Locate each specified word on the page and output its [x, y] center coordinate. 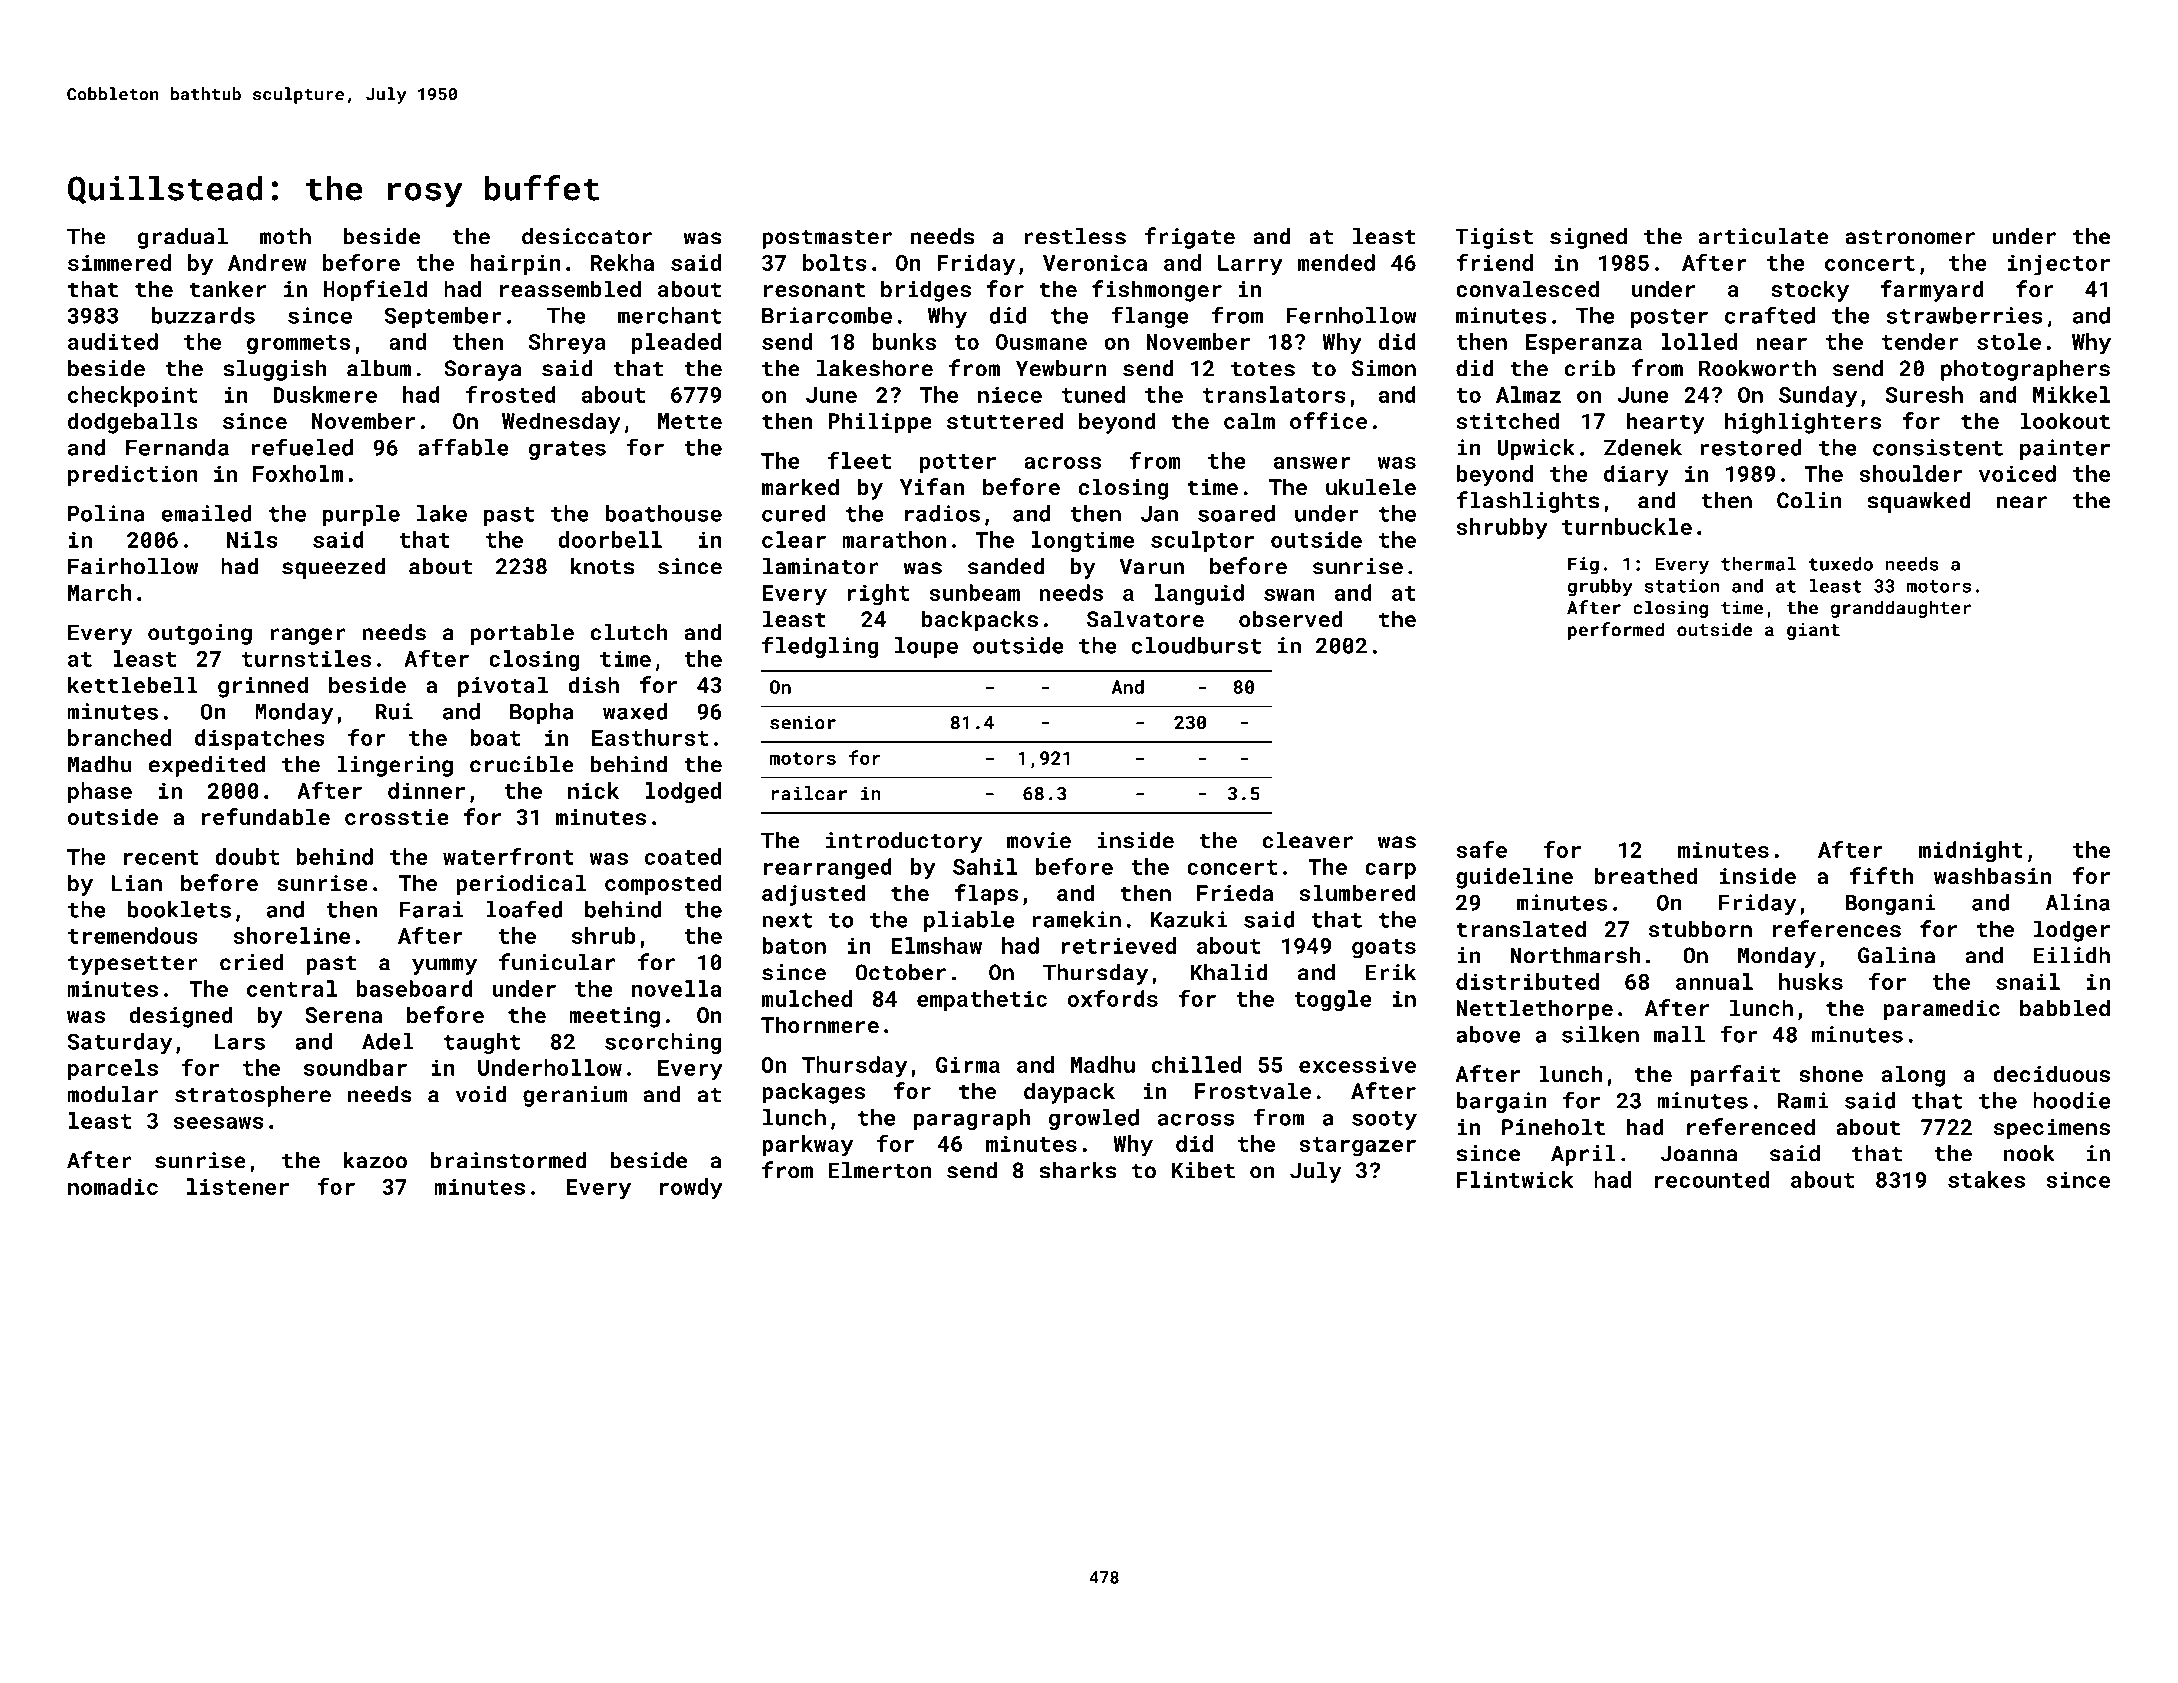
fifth [1881, 875]
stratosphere [253, 1096]
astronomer [1910, 237]
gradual [182, 238]
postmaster [827, 239]
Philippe [880, 423]
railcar [809, 793]
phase [100, 792]
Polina [106, 513]
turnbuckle [1627, 526]
